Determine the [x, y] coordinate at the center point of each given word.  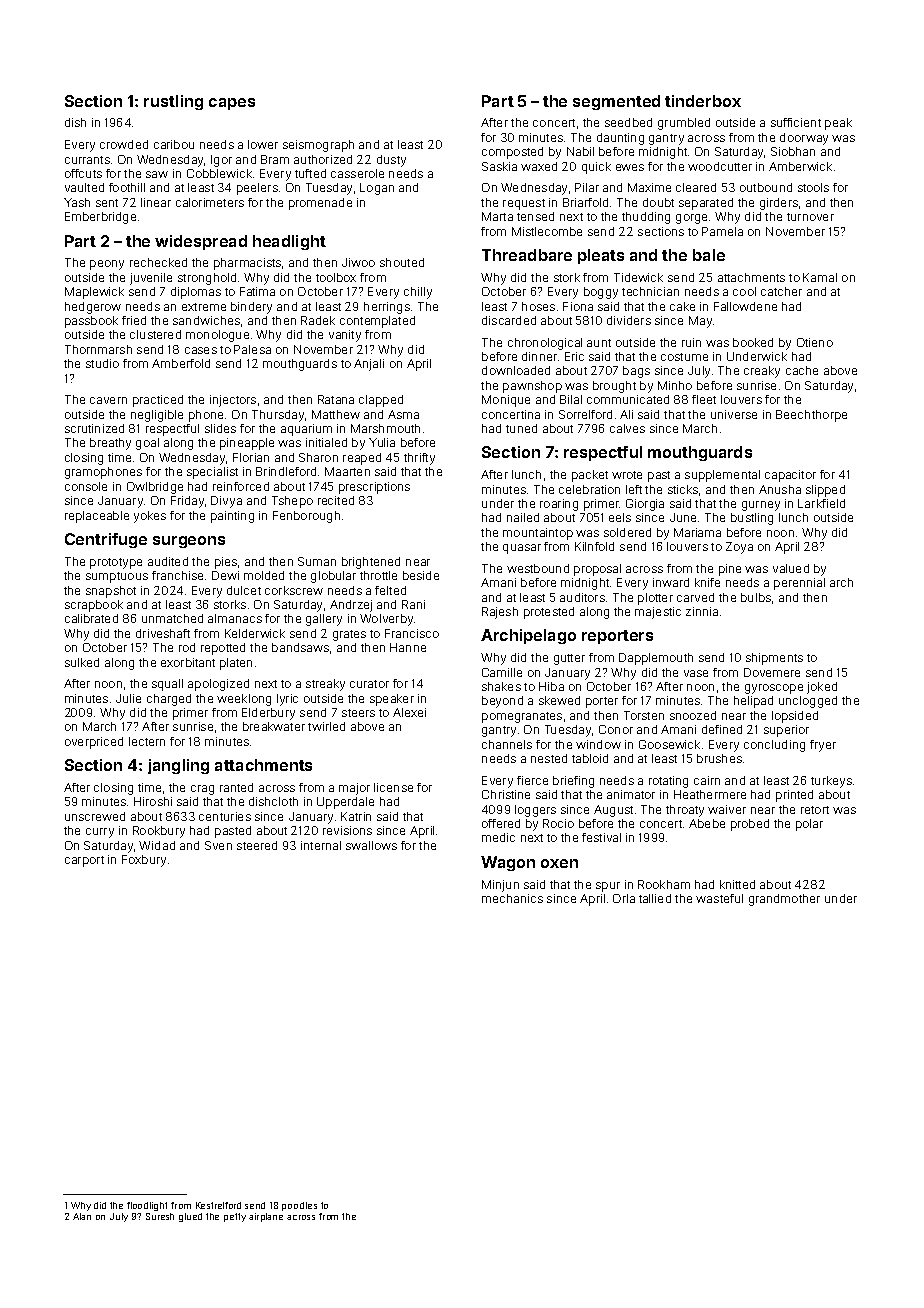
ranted [236, 787]
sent [107, 203]
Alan [82, 1216]
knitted [737, 884]
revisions [347, 830]
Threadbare [527, 255]
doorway [804, 139]
